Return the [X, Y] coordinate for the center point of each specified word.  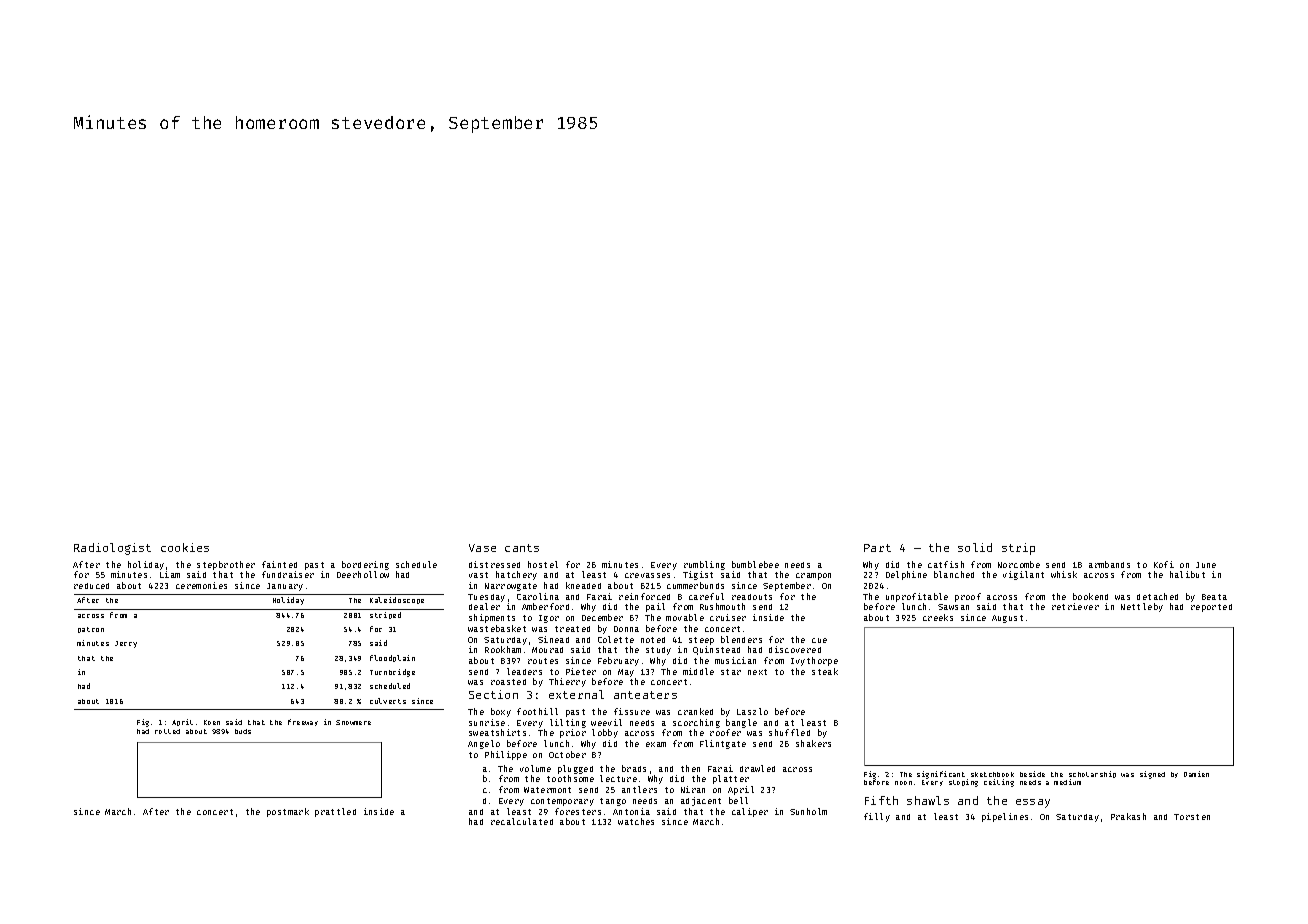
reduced [91, 586]
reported [1211, 608]
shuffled [789, 732]
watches [636, 821]
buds [243, 731]
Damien [1196, 774]
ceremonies [201, 585]
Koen [212, 722]
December [602, 617]
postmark [288, 812]
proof [968, 597]
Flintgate [723, 744]
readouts [752, 597]
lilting [568, 723]
